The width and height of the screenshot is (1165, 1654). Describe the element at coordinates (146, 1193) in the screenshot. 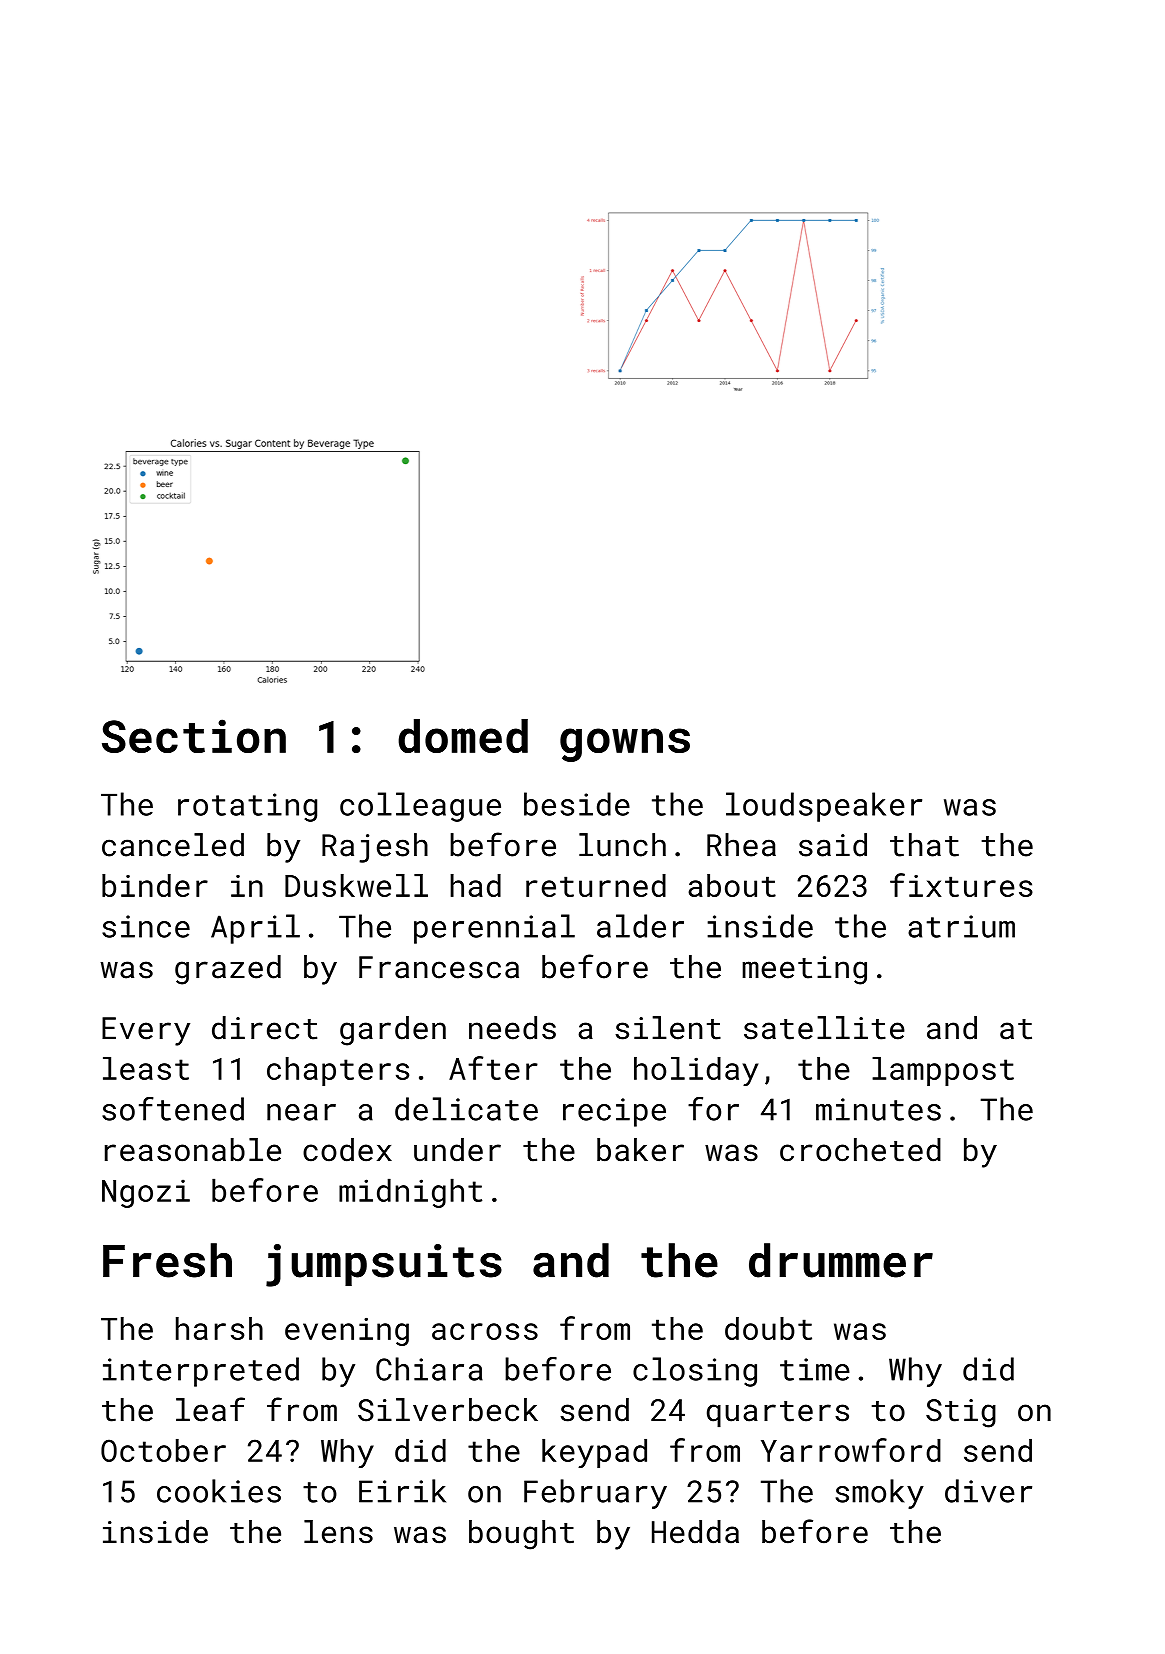

I see `Ngozi` at that location.
